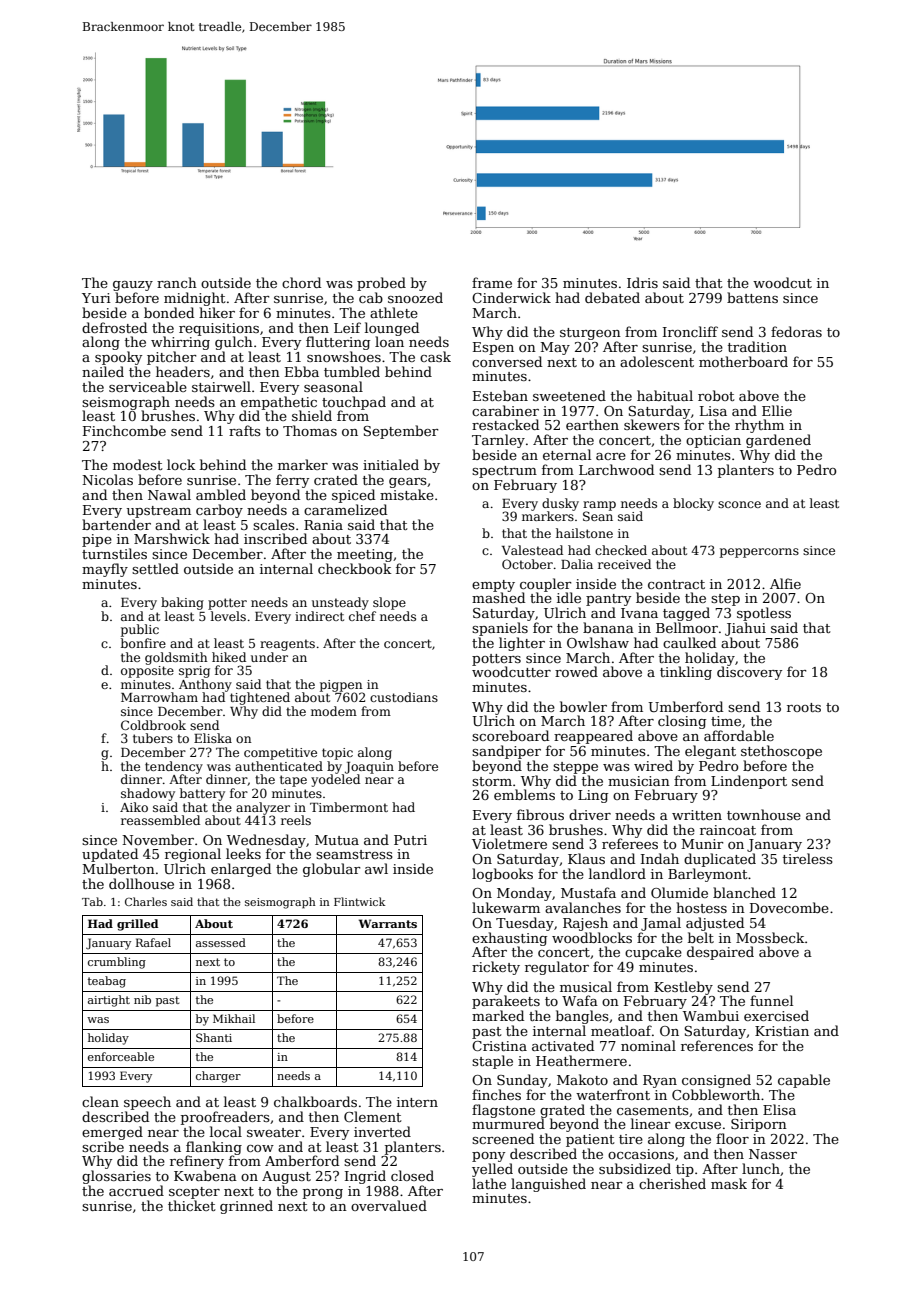  Describe the element at coordinates (781, 752) in the screenshot. I see `stethoscope` at that location.
